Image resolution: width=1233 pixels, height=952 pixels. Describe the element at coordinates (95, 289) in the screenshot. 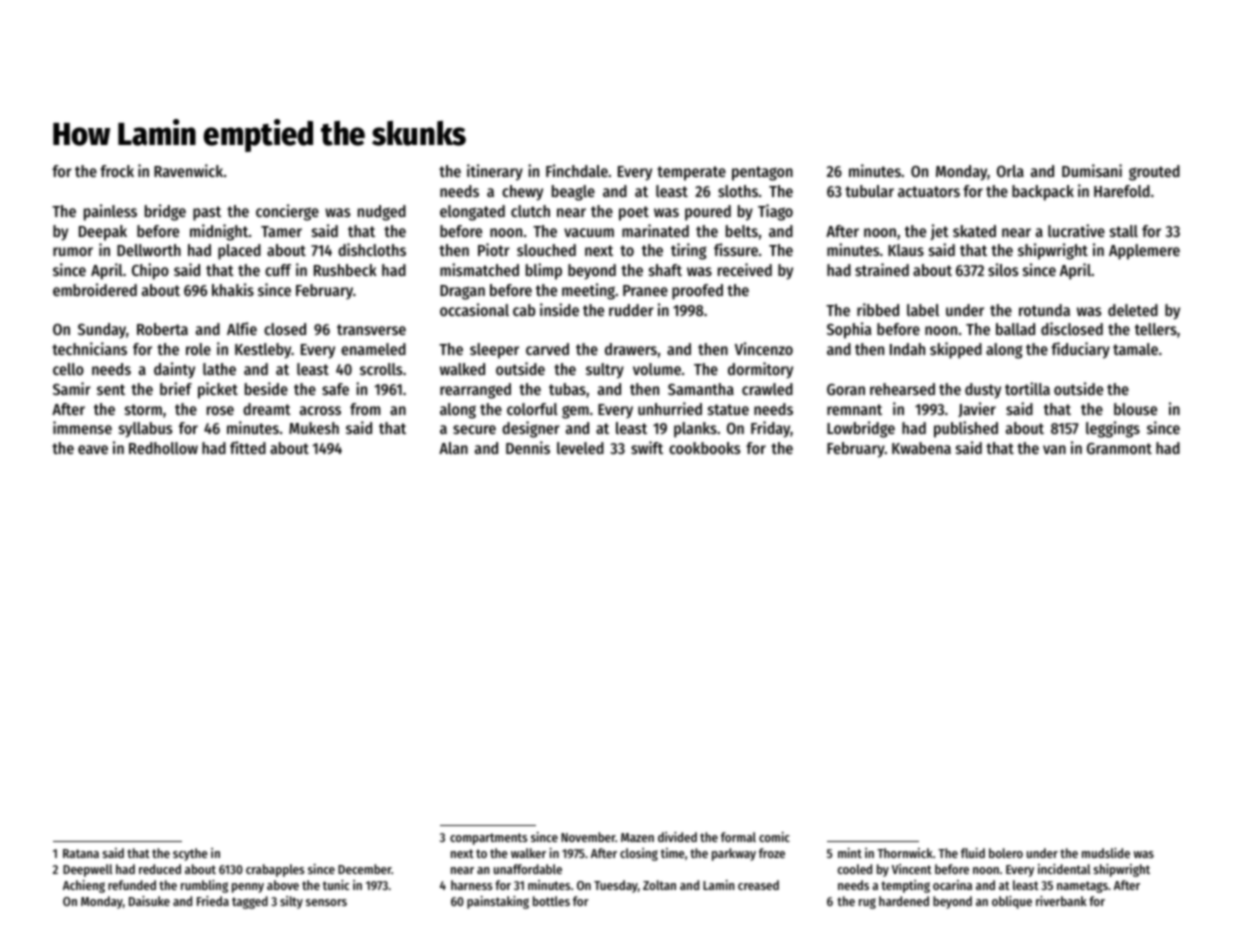

I see `embroidered` at that location.
